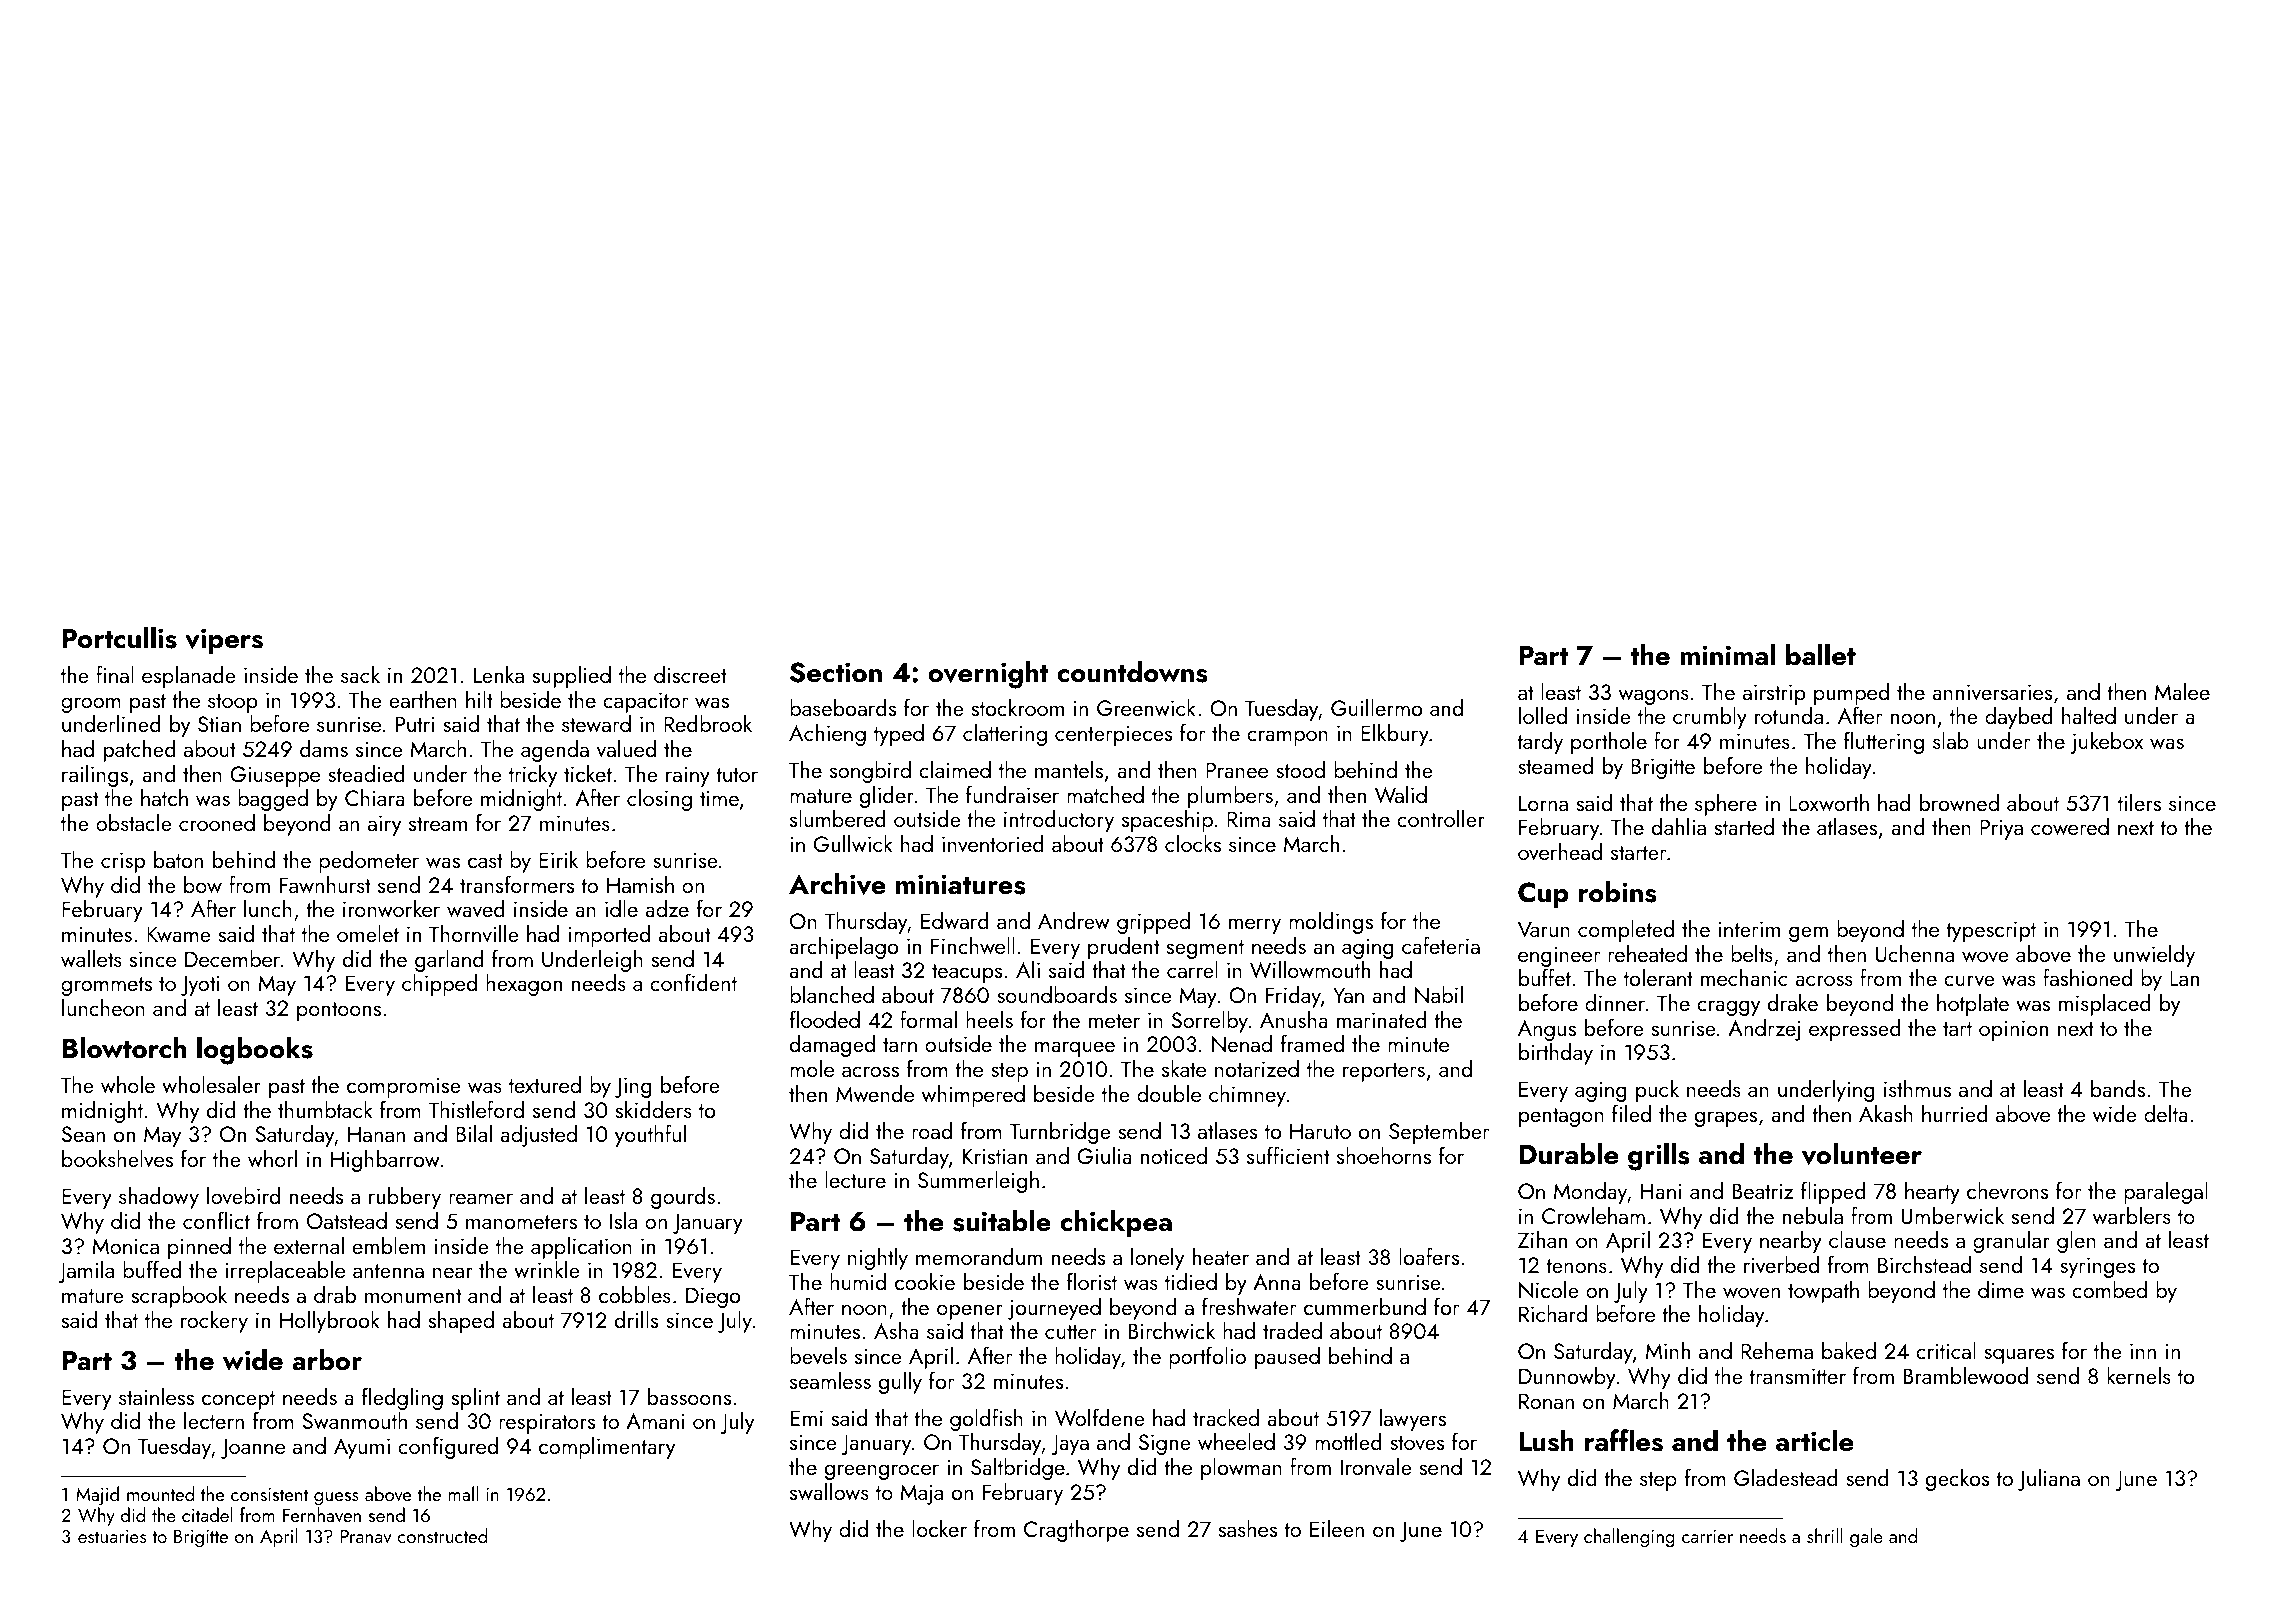  Describe the element at coordinates (224, 641) in the screenshot. I see `vipers` at that location.
